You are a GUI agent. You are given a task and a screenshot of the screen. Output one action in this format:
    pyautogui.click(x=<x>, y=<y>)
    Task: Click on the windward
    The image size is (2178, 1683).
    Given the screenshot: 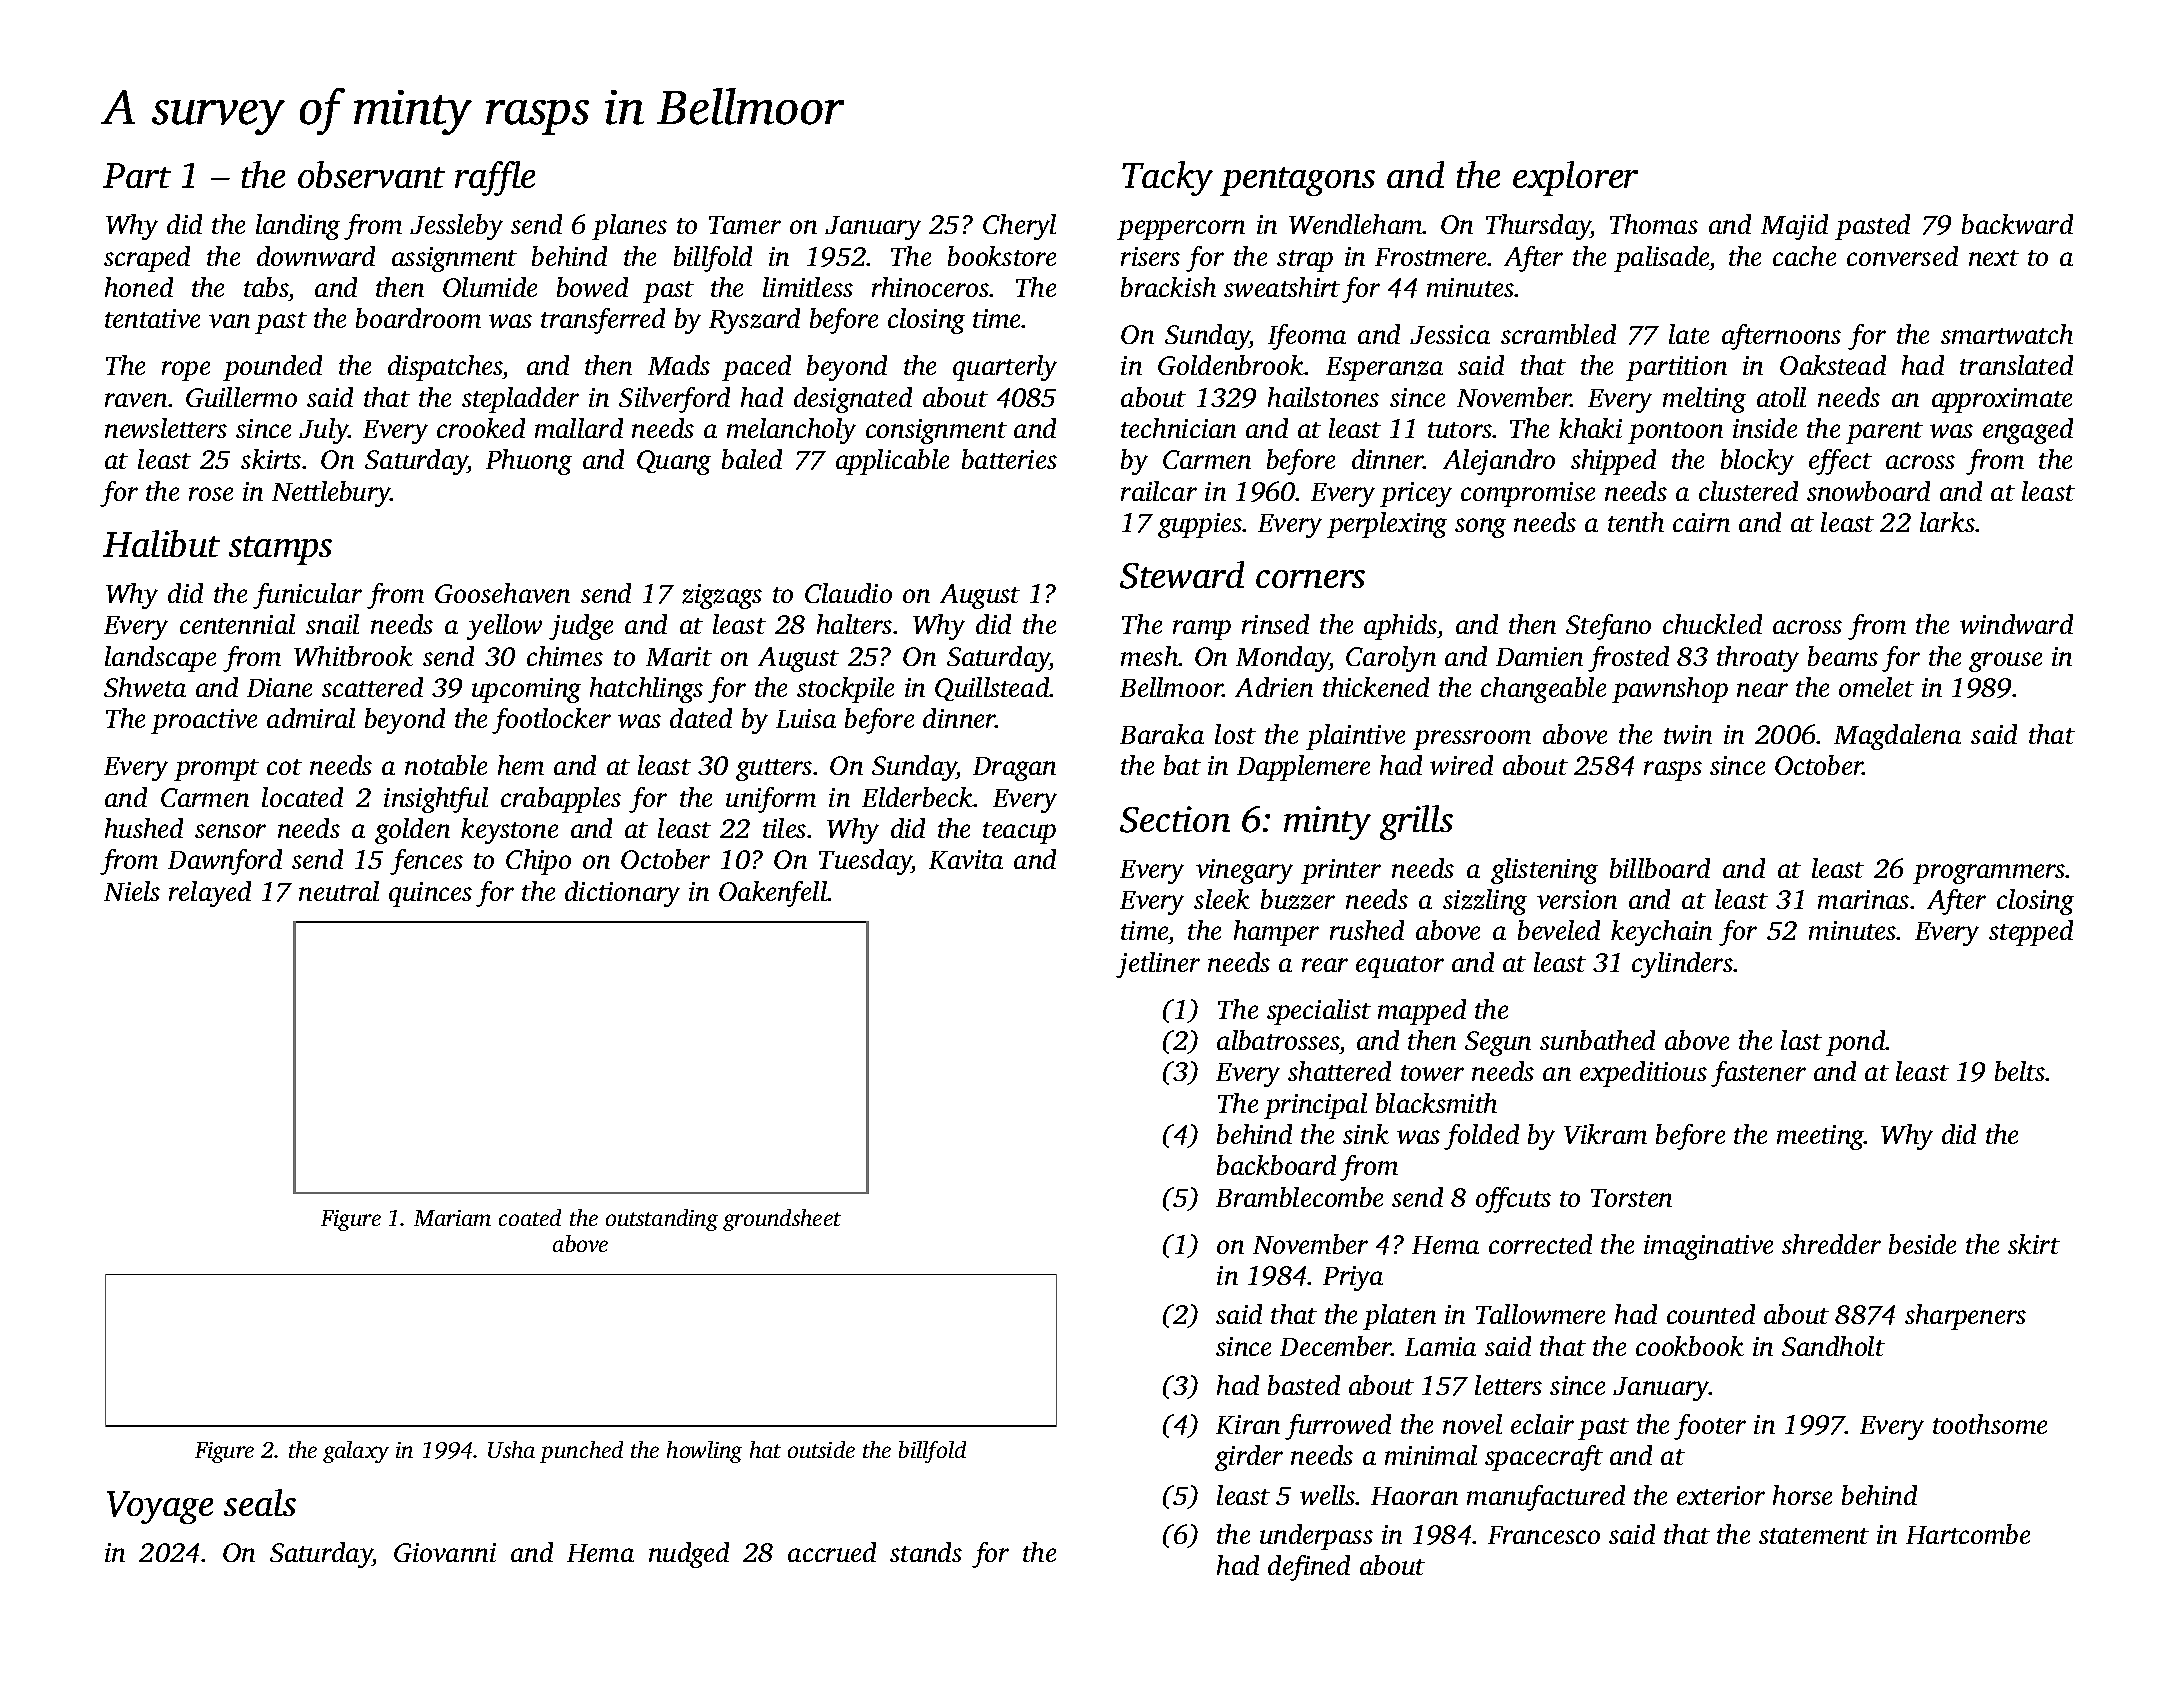 What is the action you would take?
    pyautogui.click(x=2016, y=624)
